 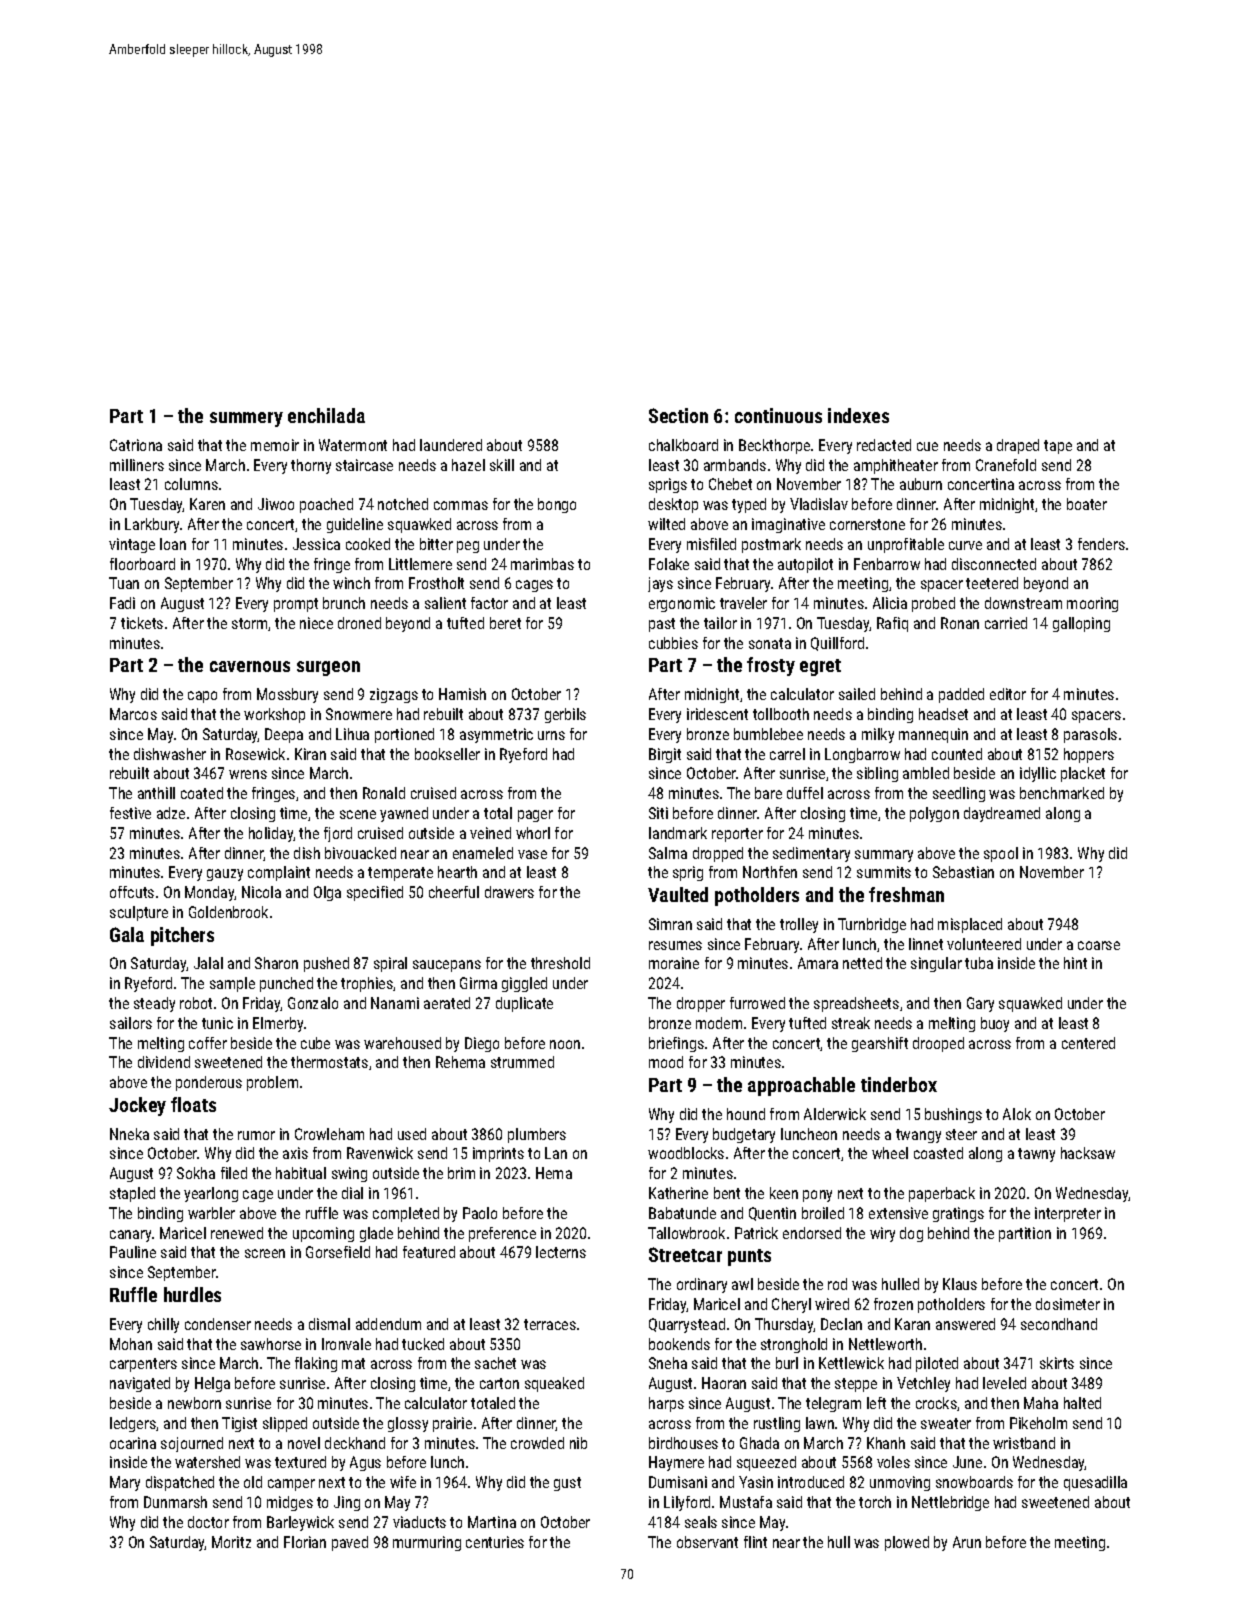 I want to click on imprints, so click(x=498, y=1154).
